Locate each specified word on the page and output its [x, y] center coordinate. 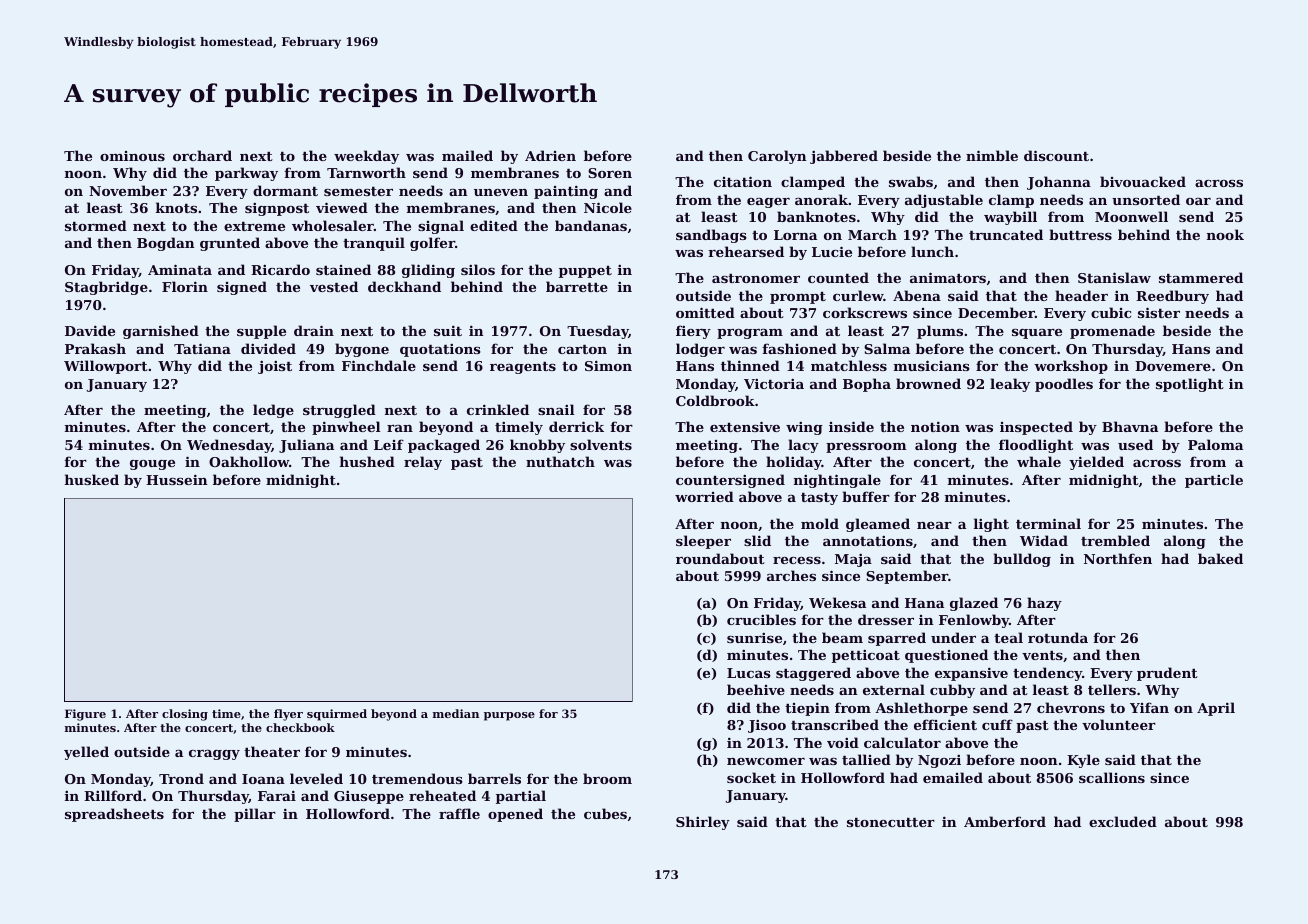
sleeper [703, 542]
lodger [700, 350]
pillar [255, 815]
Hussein [177, 479]
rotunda [1058, 637]
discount [1056, 155]
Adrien [550, 155]
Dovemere [1173, 366]
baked [1220, 558]
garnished [161, 332]
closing [185, 715]
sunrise [754, 637]
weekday [366, 157]
